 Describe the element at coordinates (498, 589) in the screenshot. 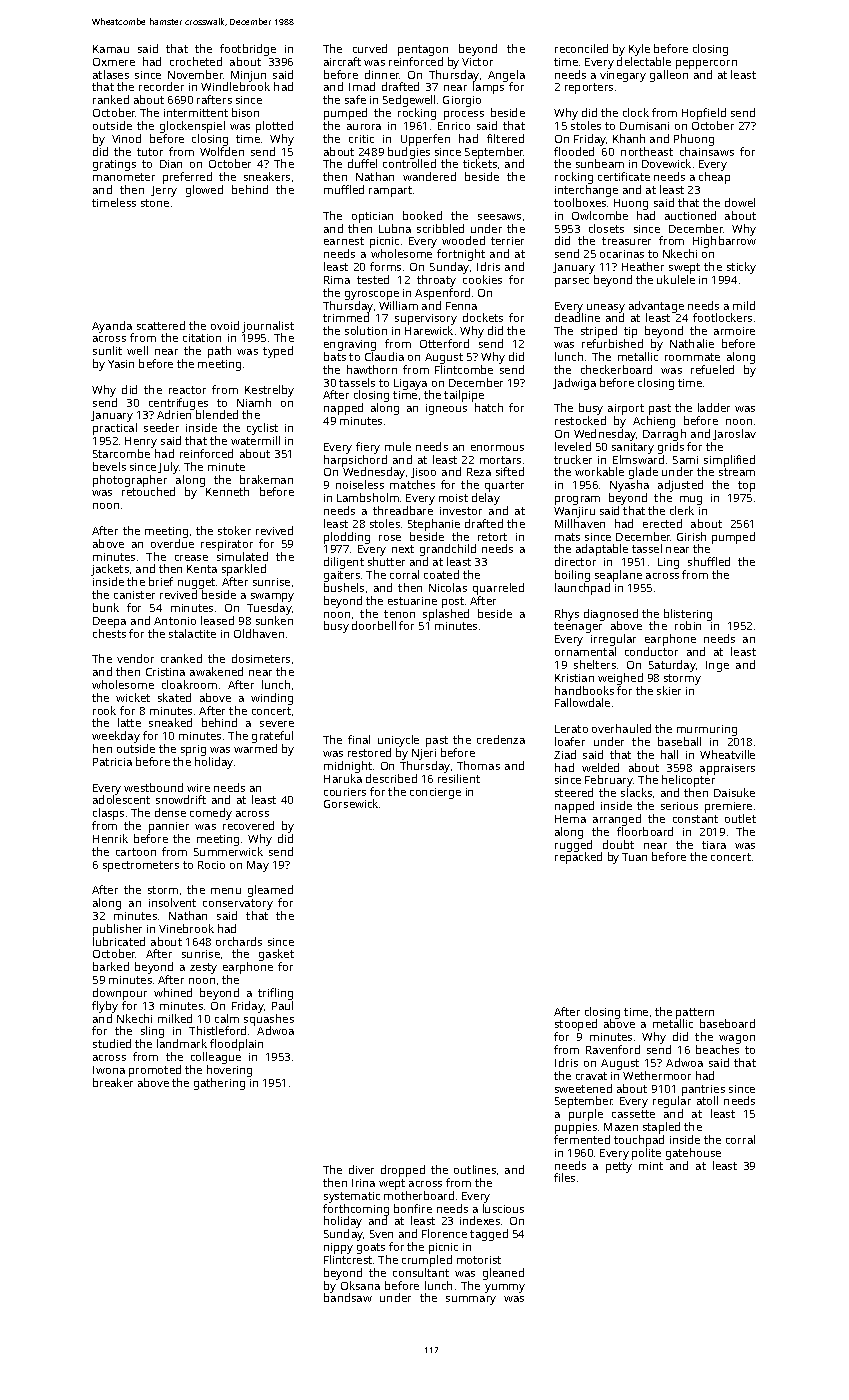

I see `quarreled` at that location.
